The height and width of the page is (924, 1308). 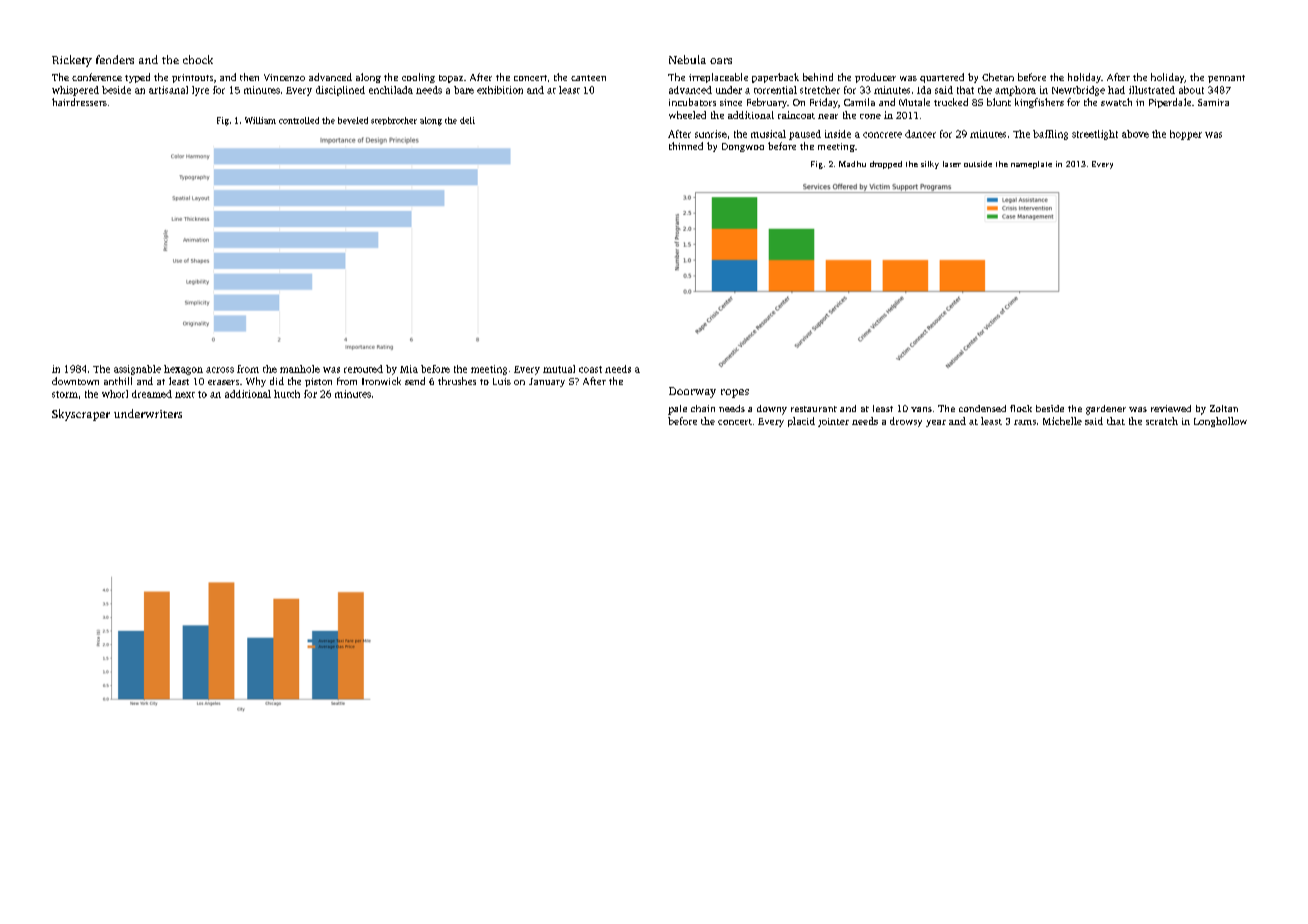 What do you see at coordinates (687, 59) in the page?
I see `Nebula` at bounding box center [687, 59].
